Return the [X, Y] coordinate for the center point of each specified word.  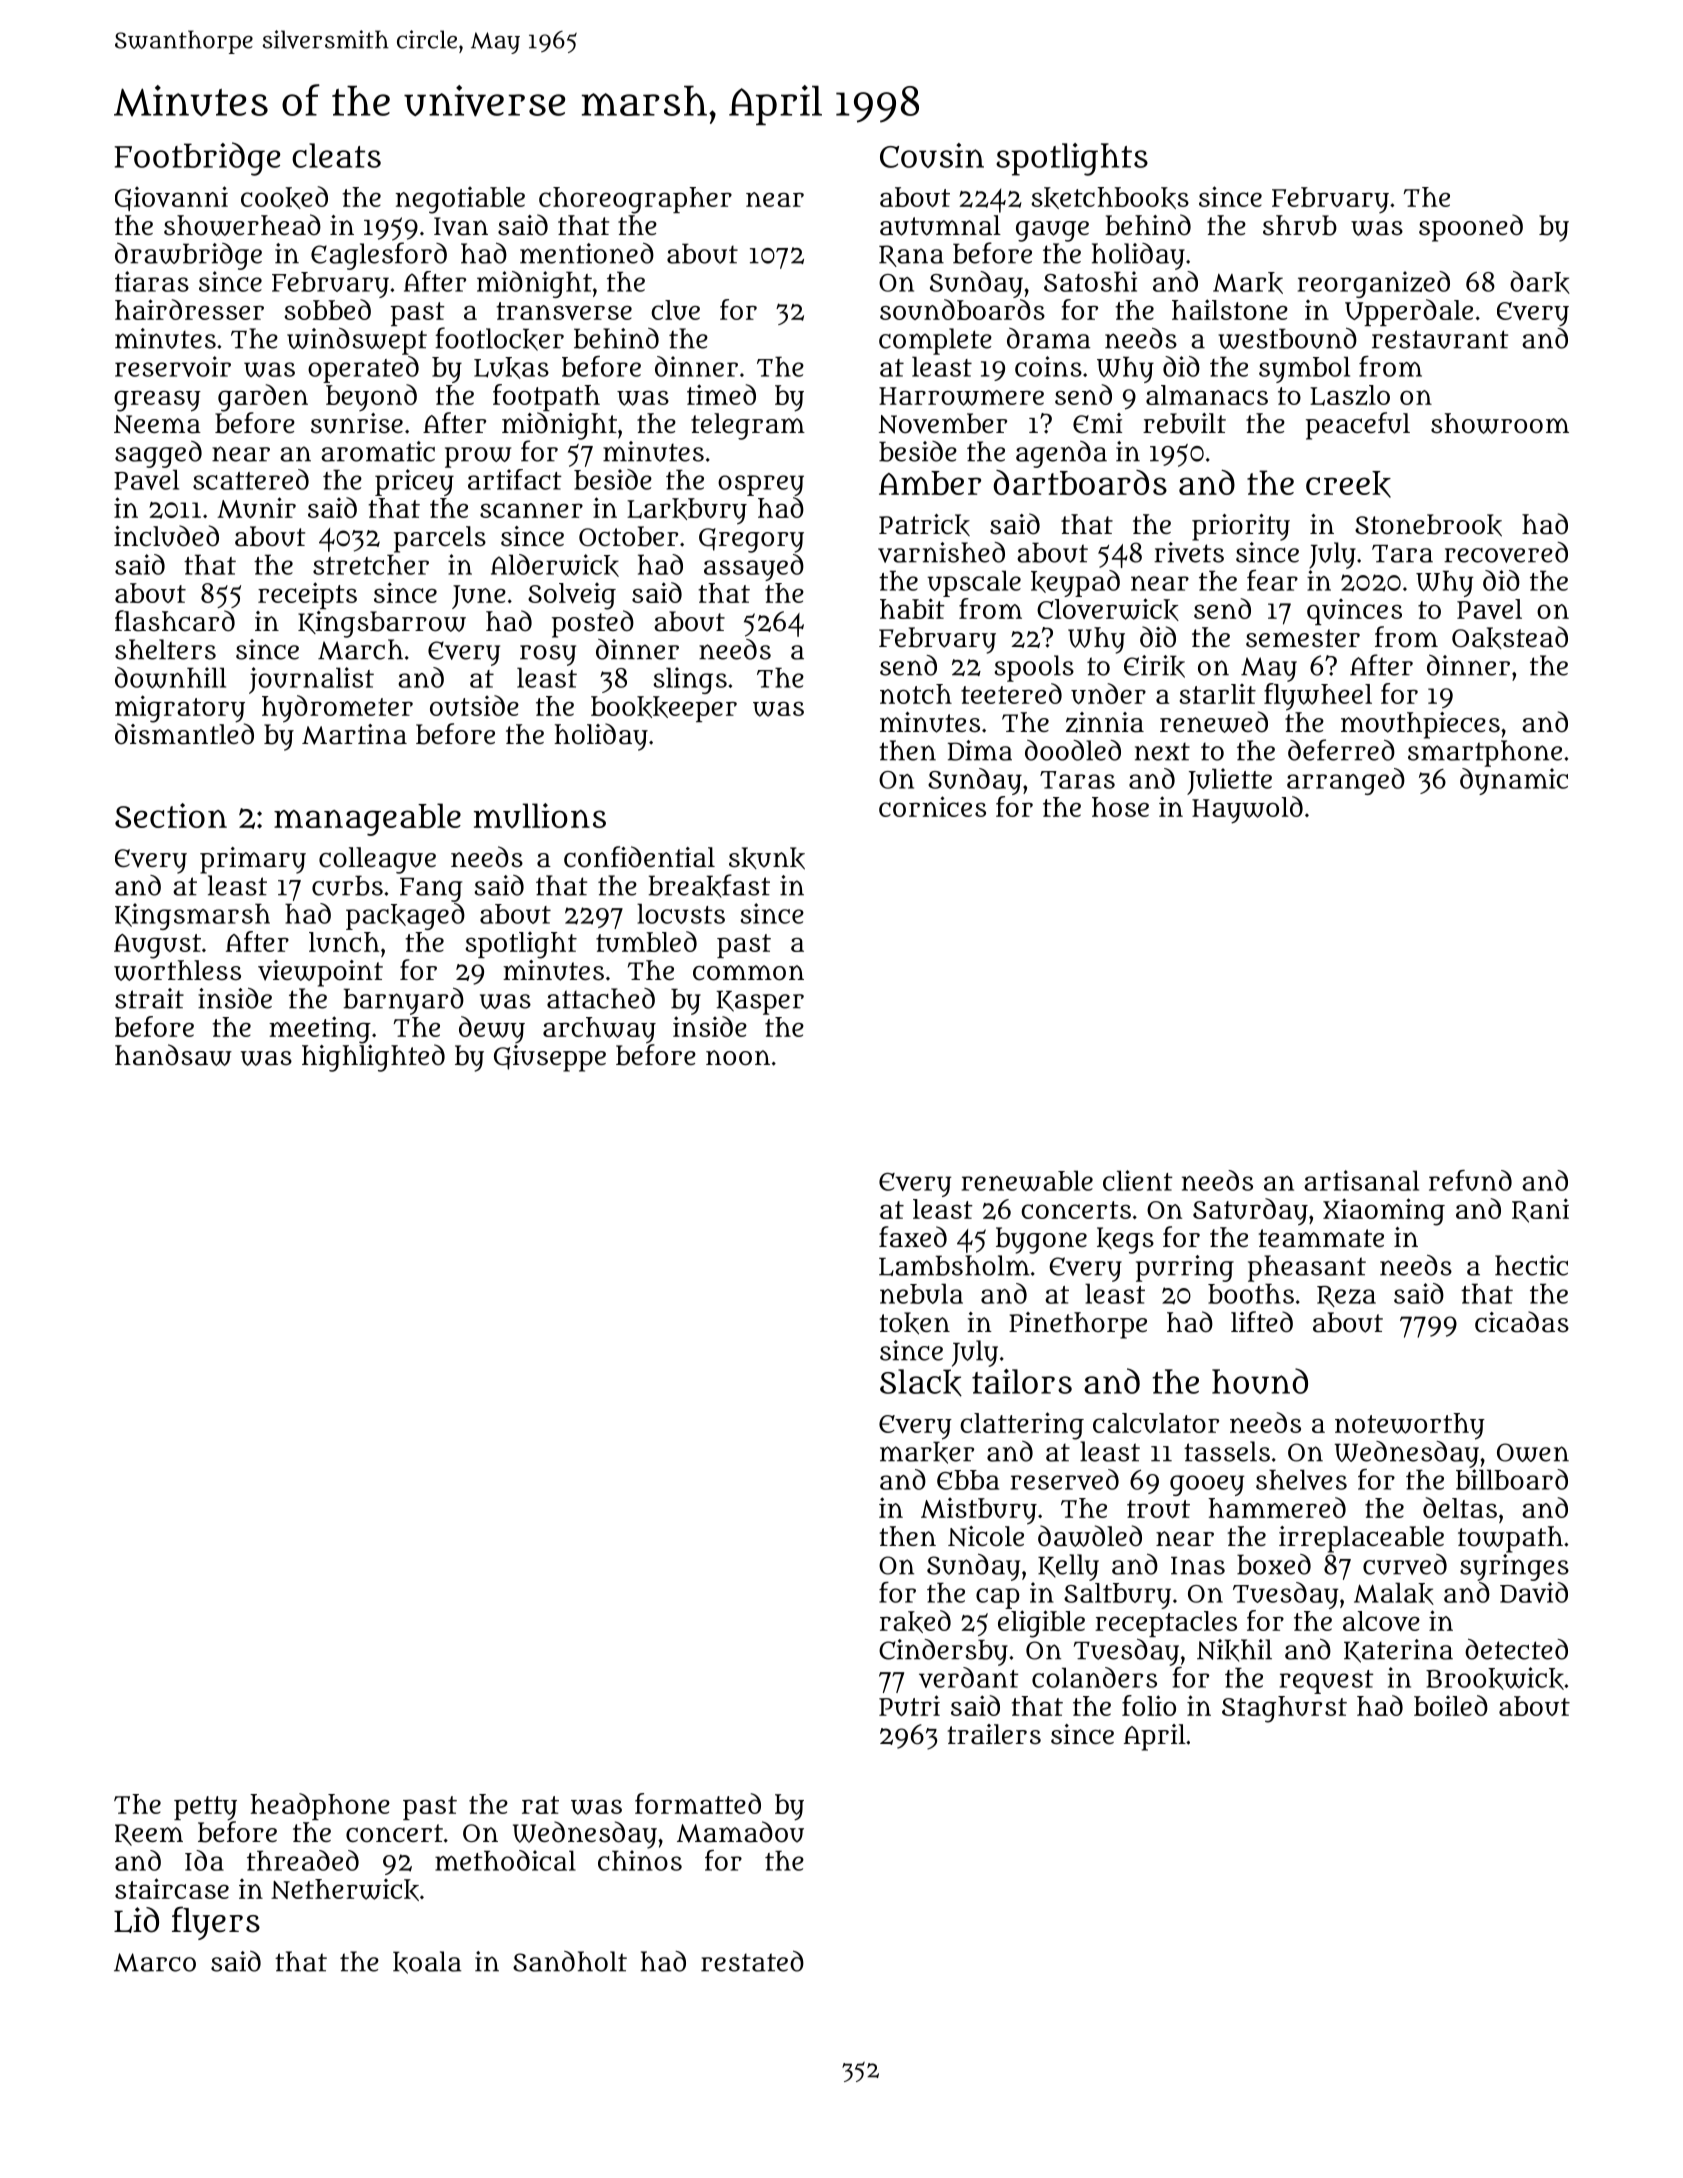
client [1138, 1180]
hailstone [1230, 309]
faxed [913, 1237]
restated [752, 1961]
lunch [344, 942]
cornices [932, 806]
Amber [930, 483]
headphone [320, 1806]
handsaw [173, 1055]
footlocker [499, 339]
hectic [1531, 1265]
